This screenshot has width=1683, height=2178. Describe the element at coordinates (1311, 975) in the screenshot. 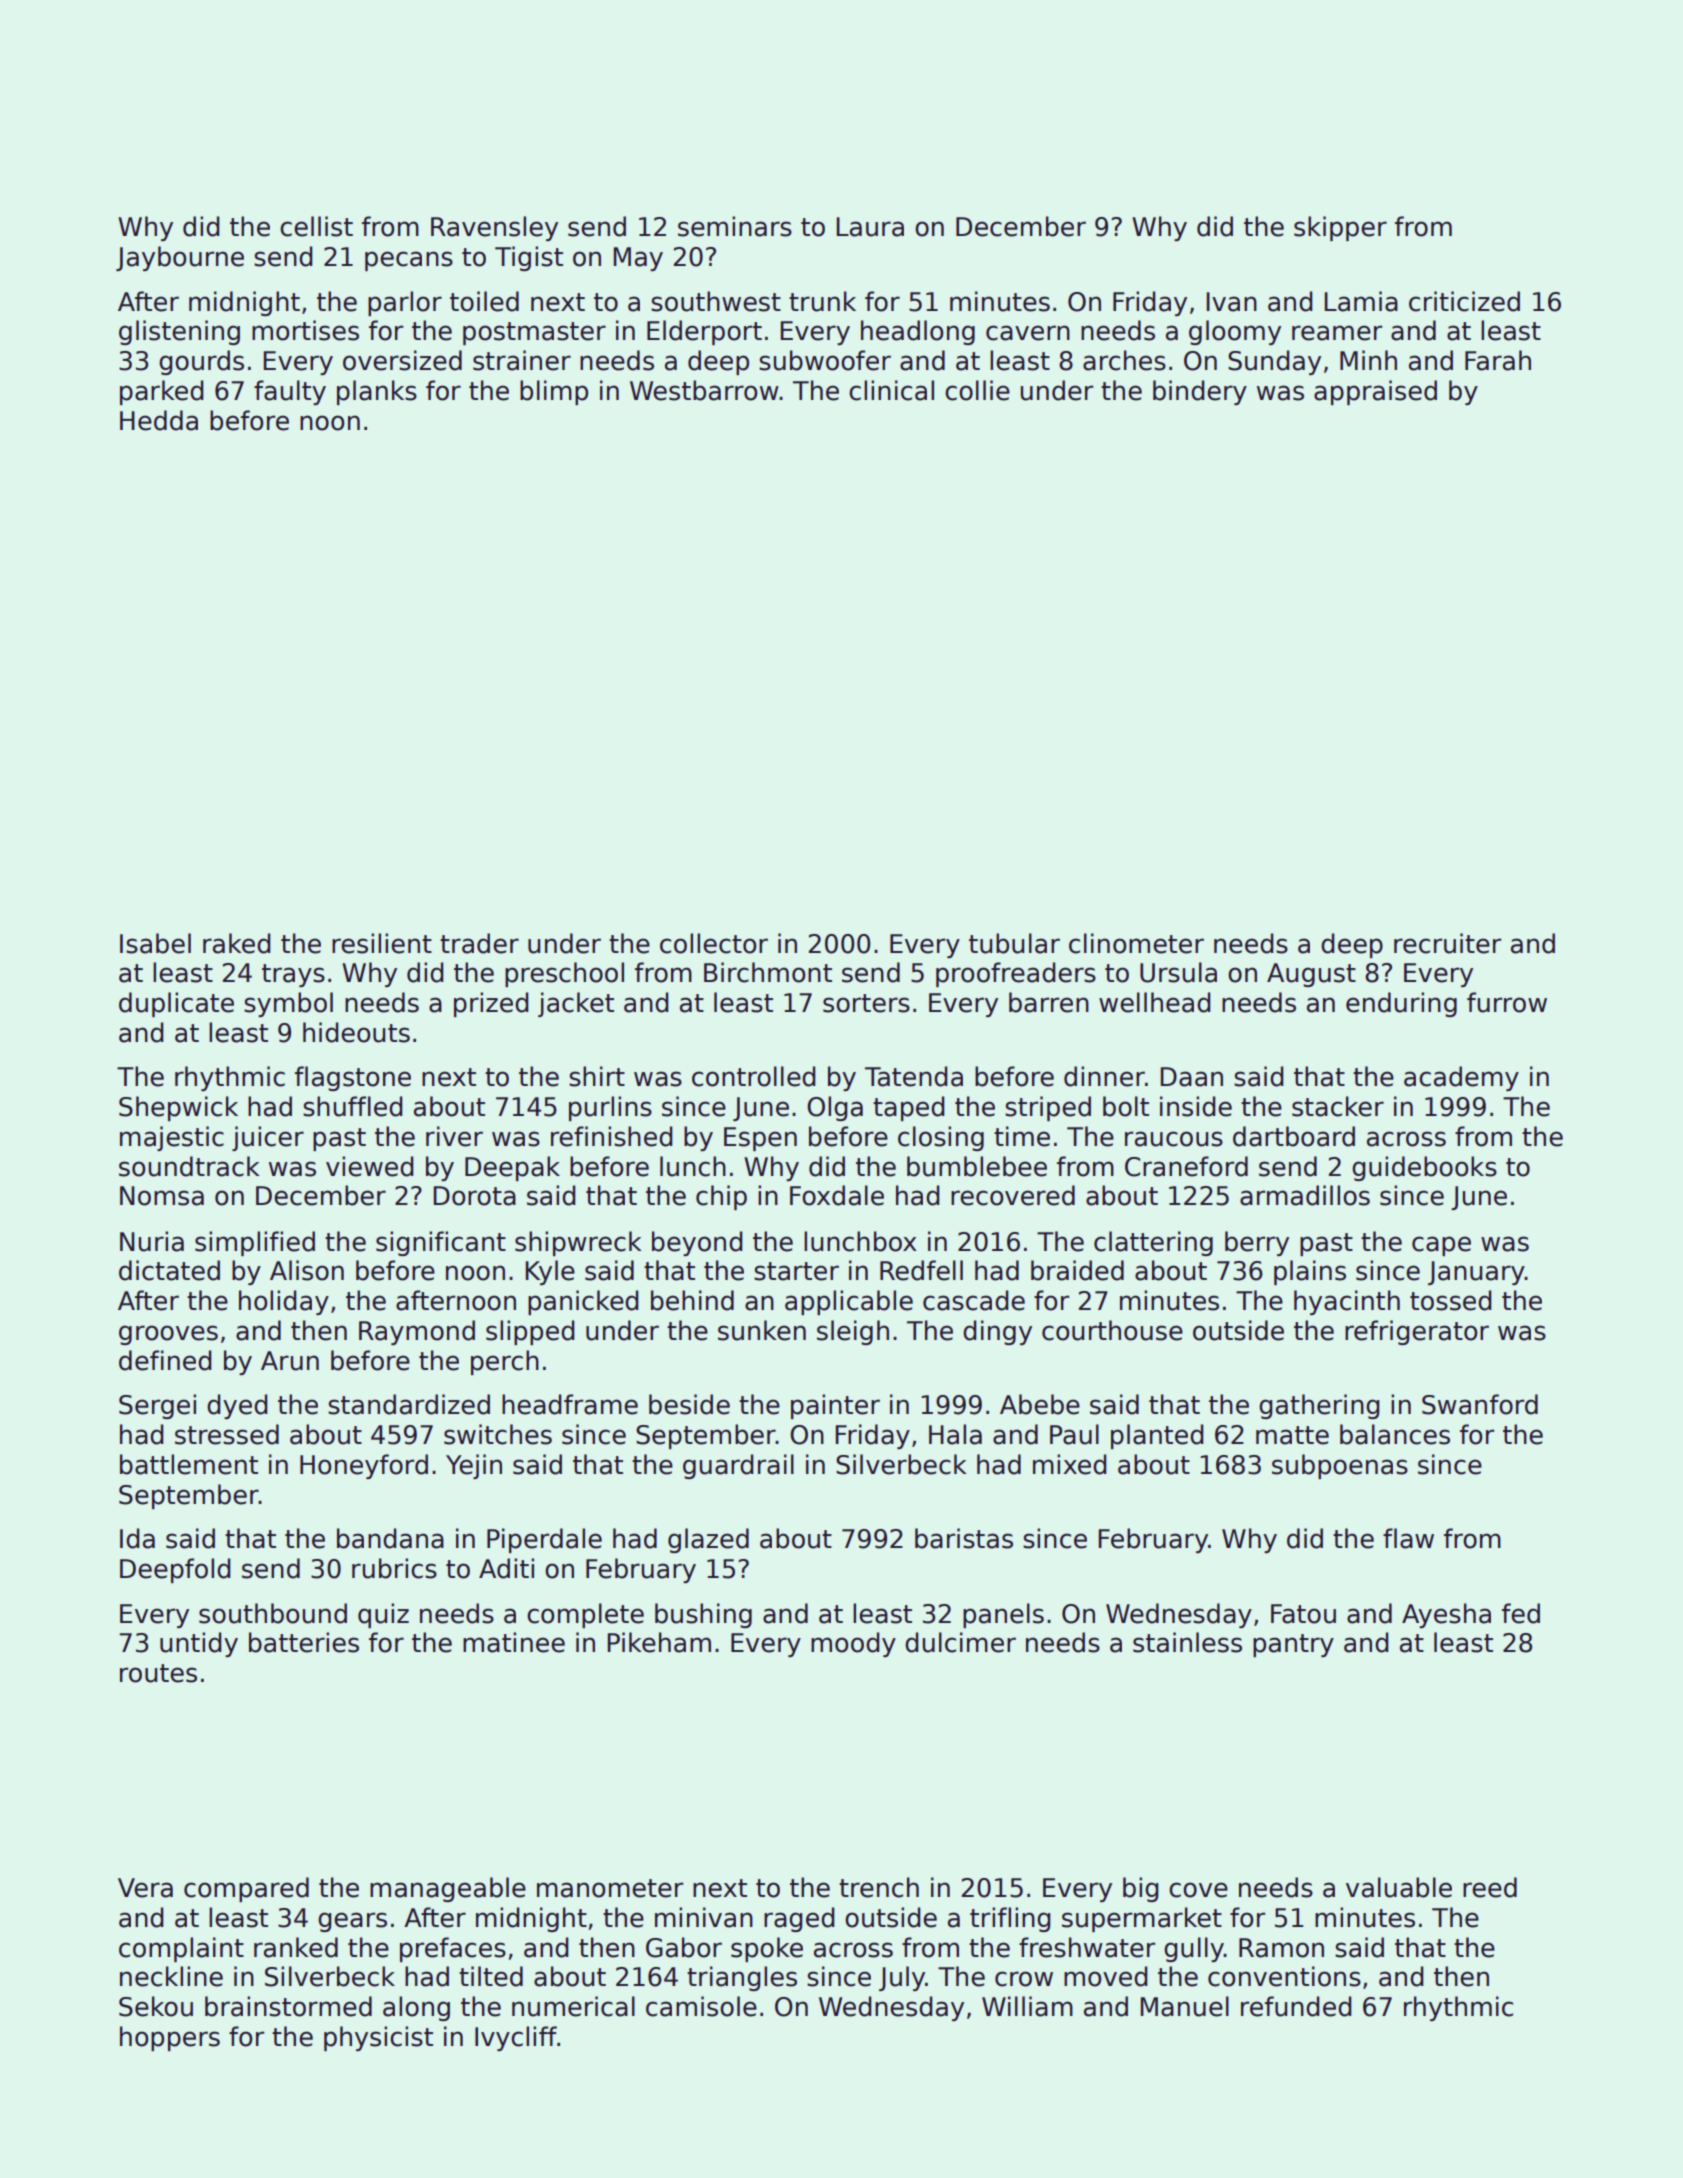

I see `August` at that location.
